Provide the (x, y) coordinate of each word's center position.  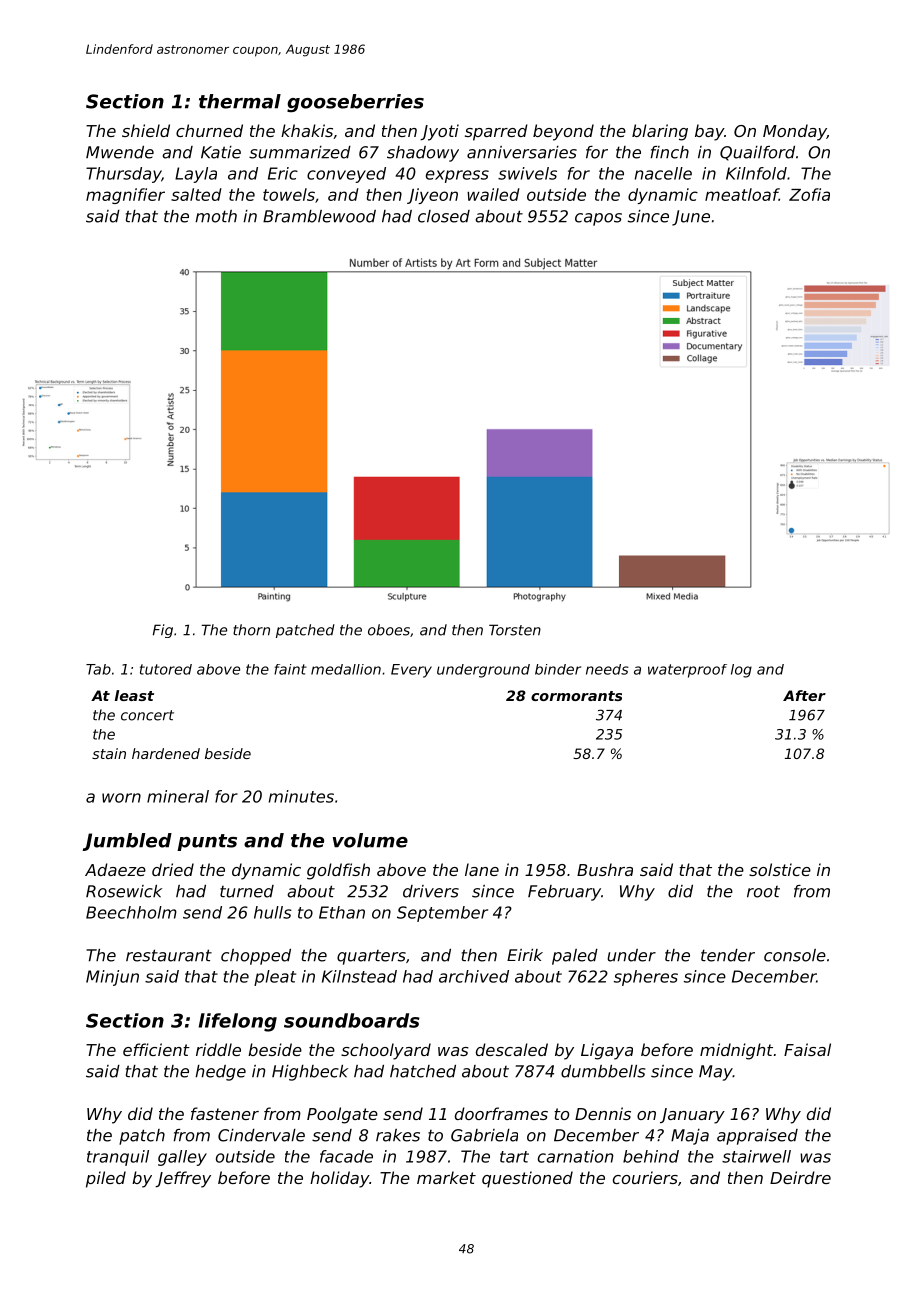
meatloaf (742, 194)
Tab (98, 669)
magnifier (125, 196)
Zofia (809, 194)
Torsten (515, 630)
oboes (389, 630)
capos (598, 219)
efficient (156, 1049)
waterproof (687, 671)
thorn (251, 630)
